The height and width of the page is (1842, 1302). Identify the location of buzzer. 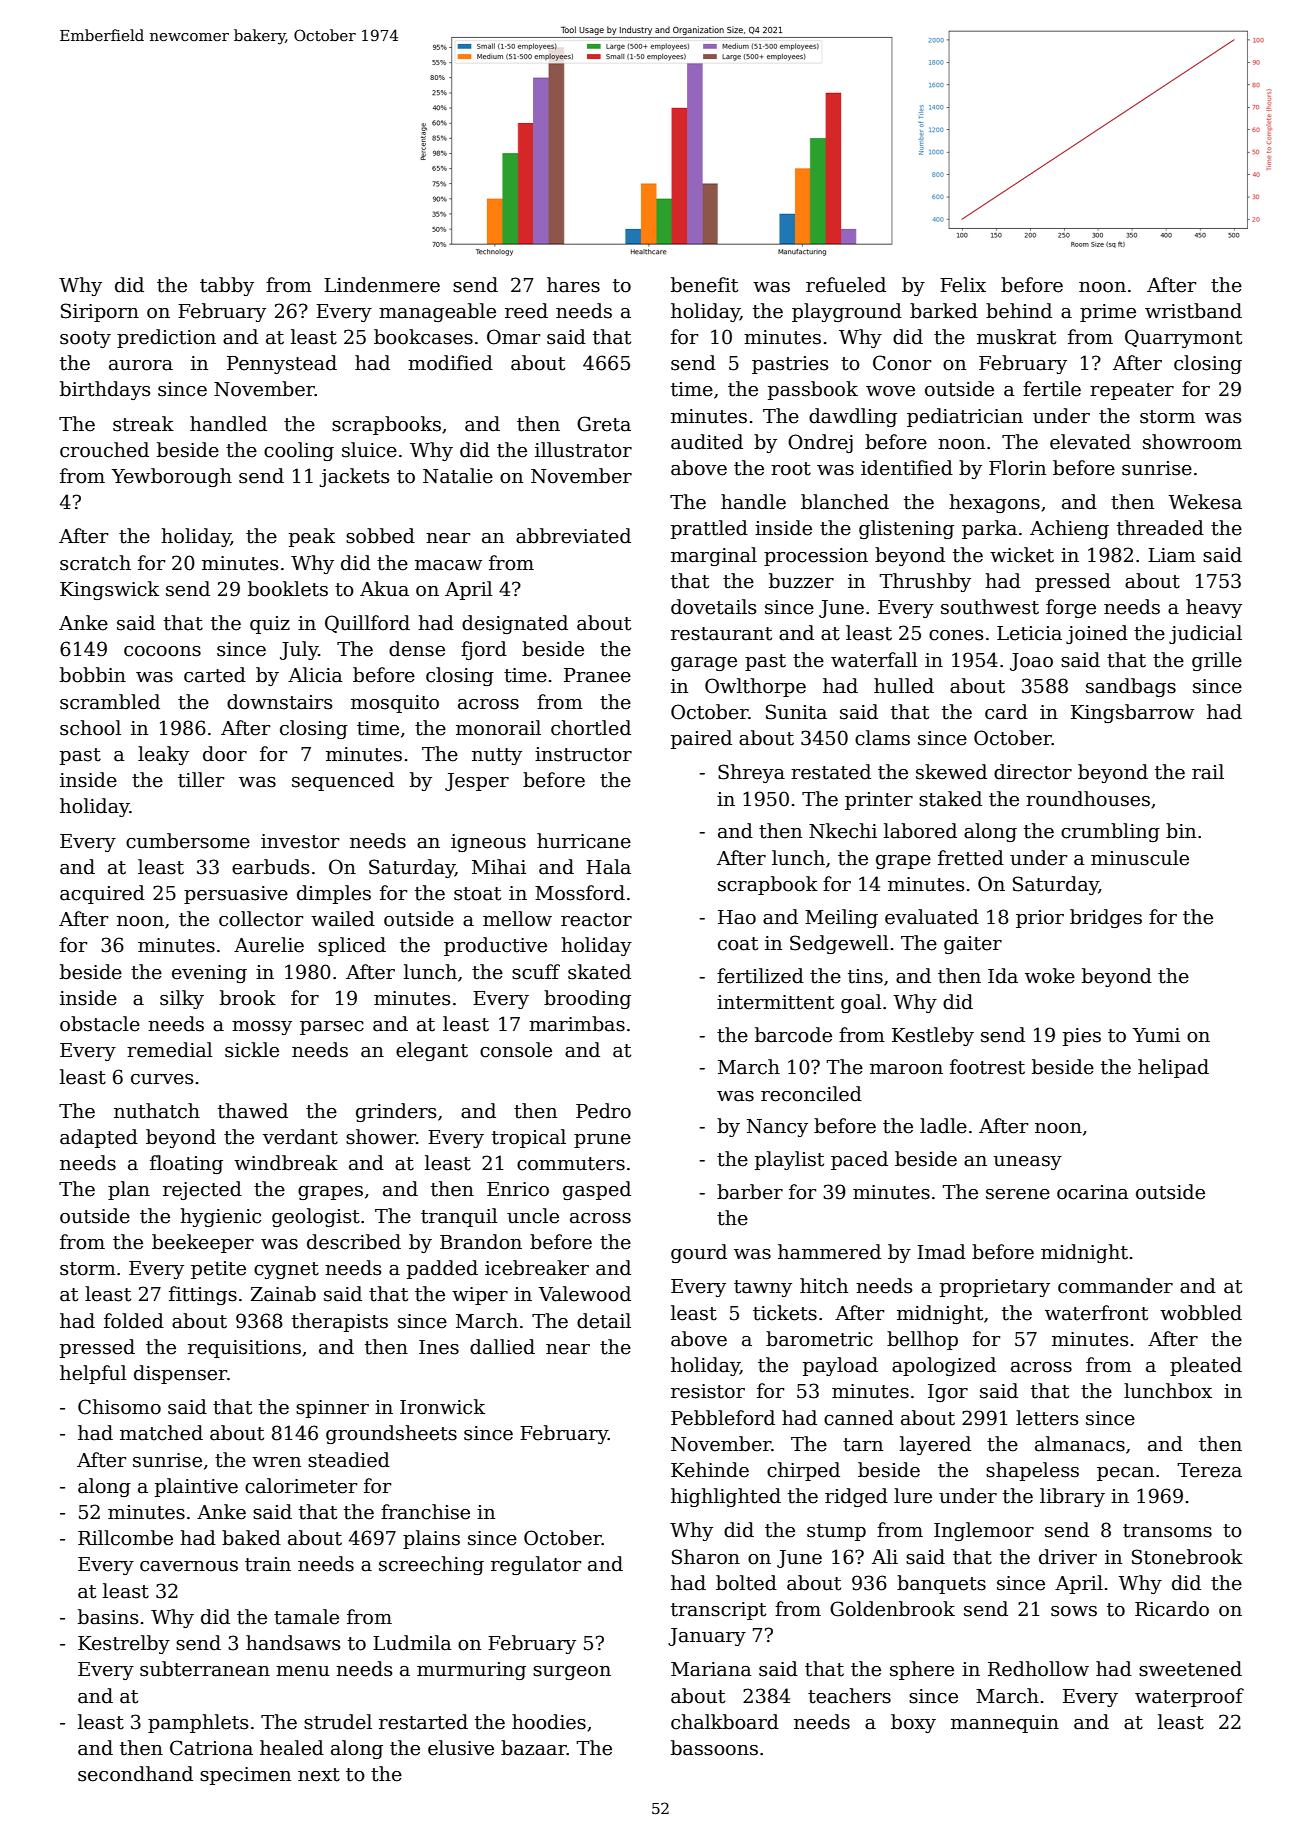
(801, 581).
